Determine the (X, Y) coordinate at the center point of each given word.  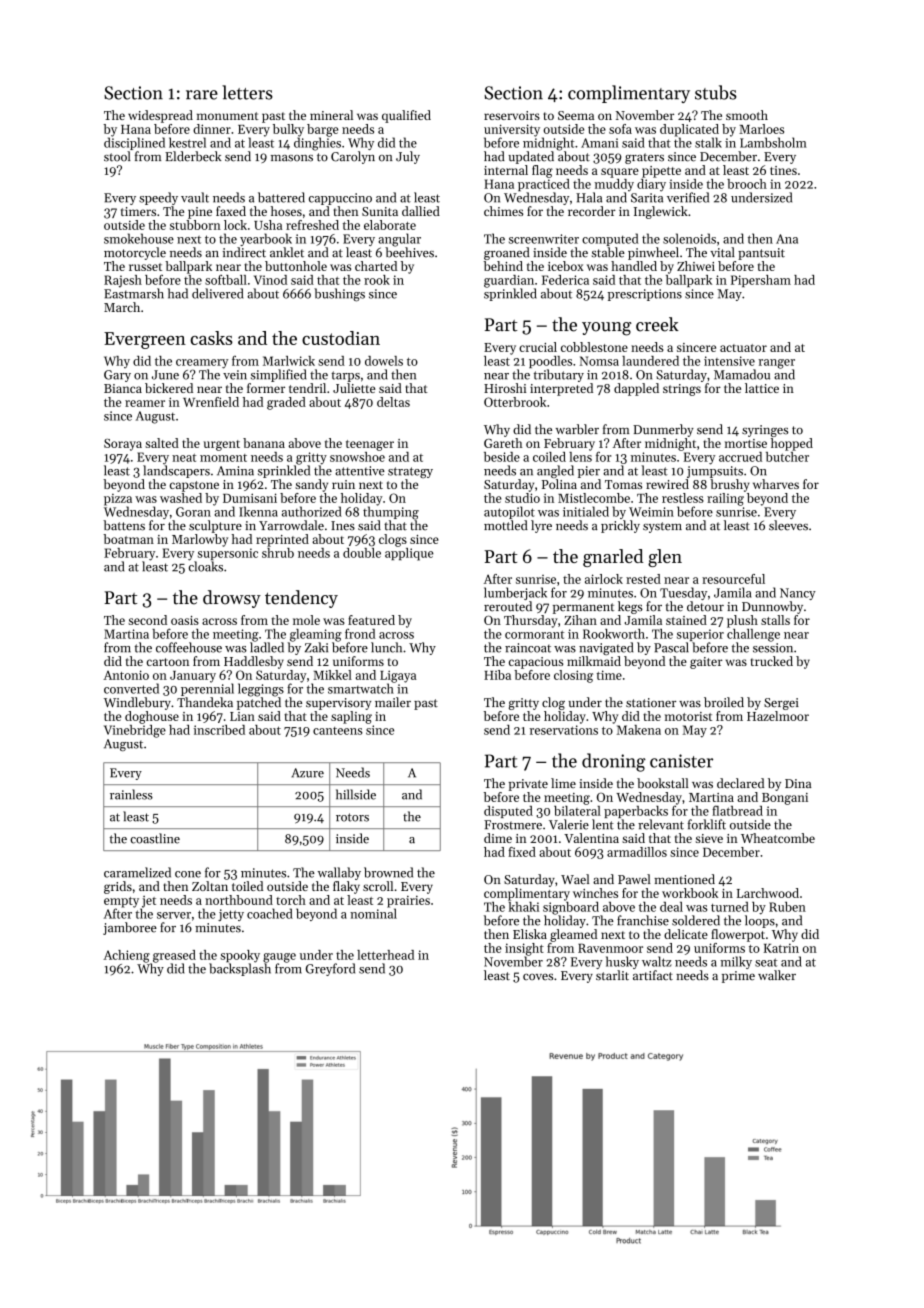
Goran (193, 512)
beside (502, 457)
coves (538, 977)
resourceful (733, 579)
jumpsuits (715, 472)
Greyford (330, 969)
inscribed (219, 730)
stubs (716, 92)
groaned (507, 253)
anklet (287, 252)
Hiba (497, 675)
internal (506, 170)
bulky (288, 130)
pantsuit (761, 254)
